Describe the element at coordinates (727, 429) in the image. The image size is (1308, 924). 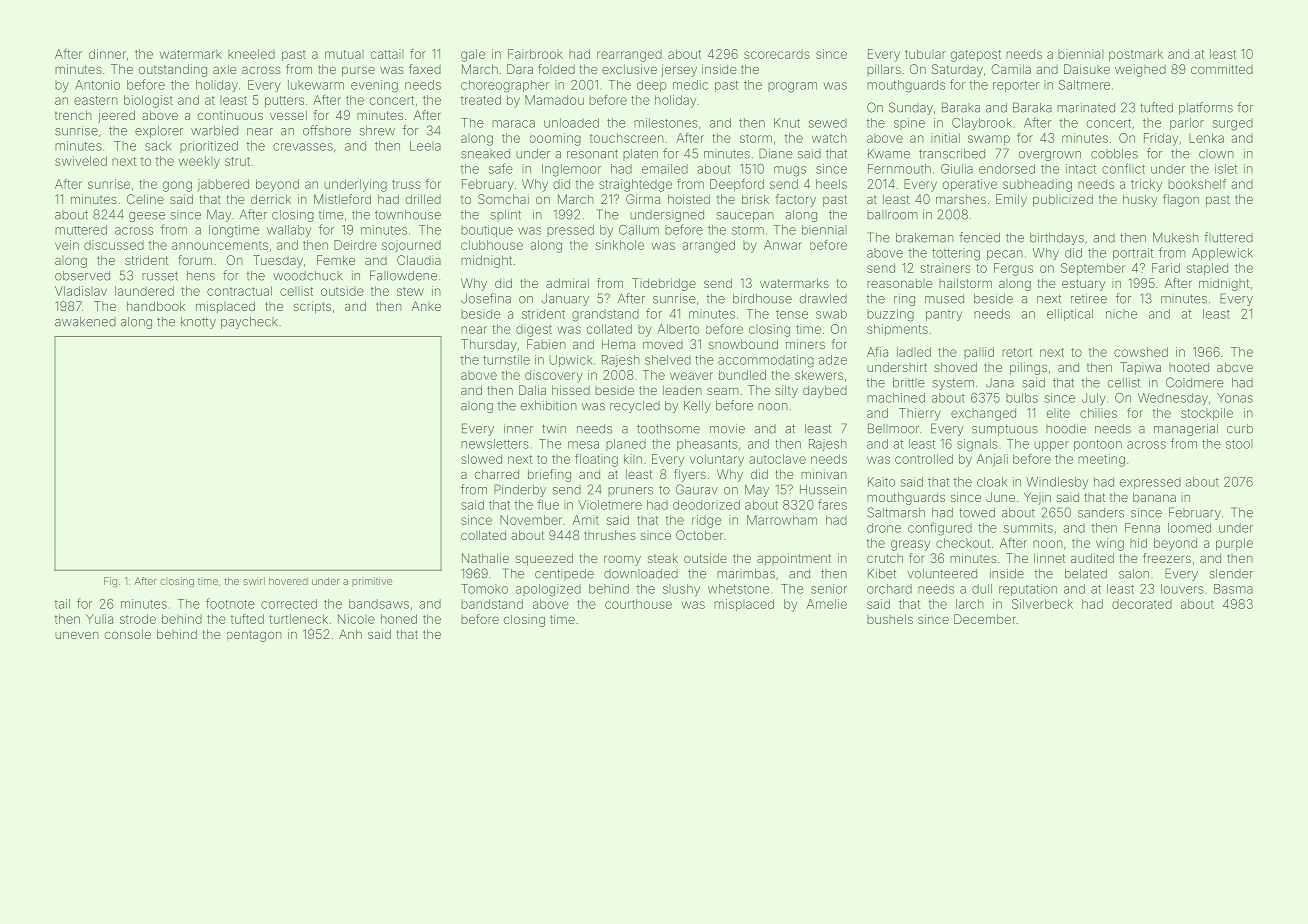
I see `movie` at that location.
